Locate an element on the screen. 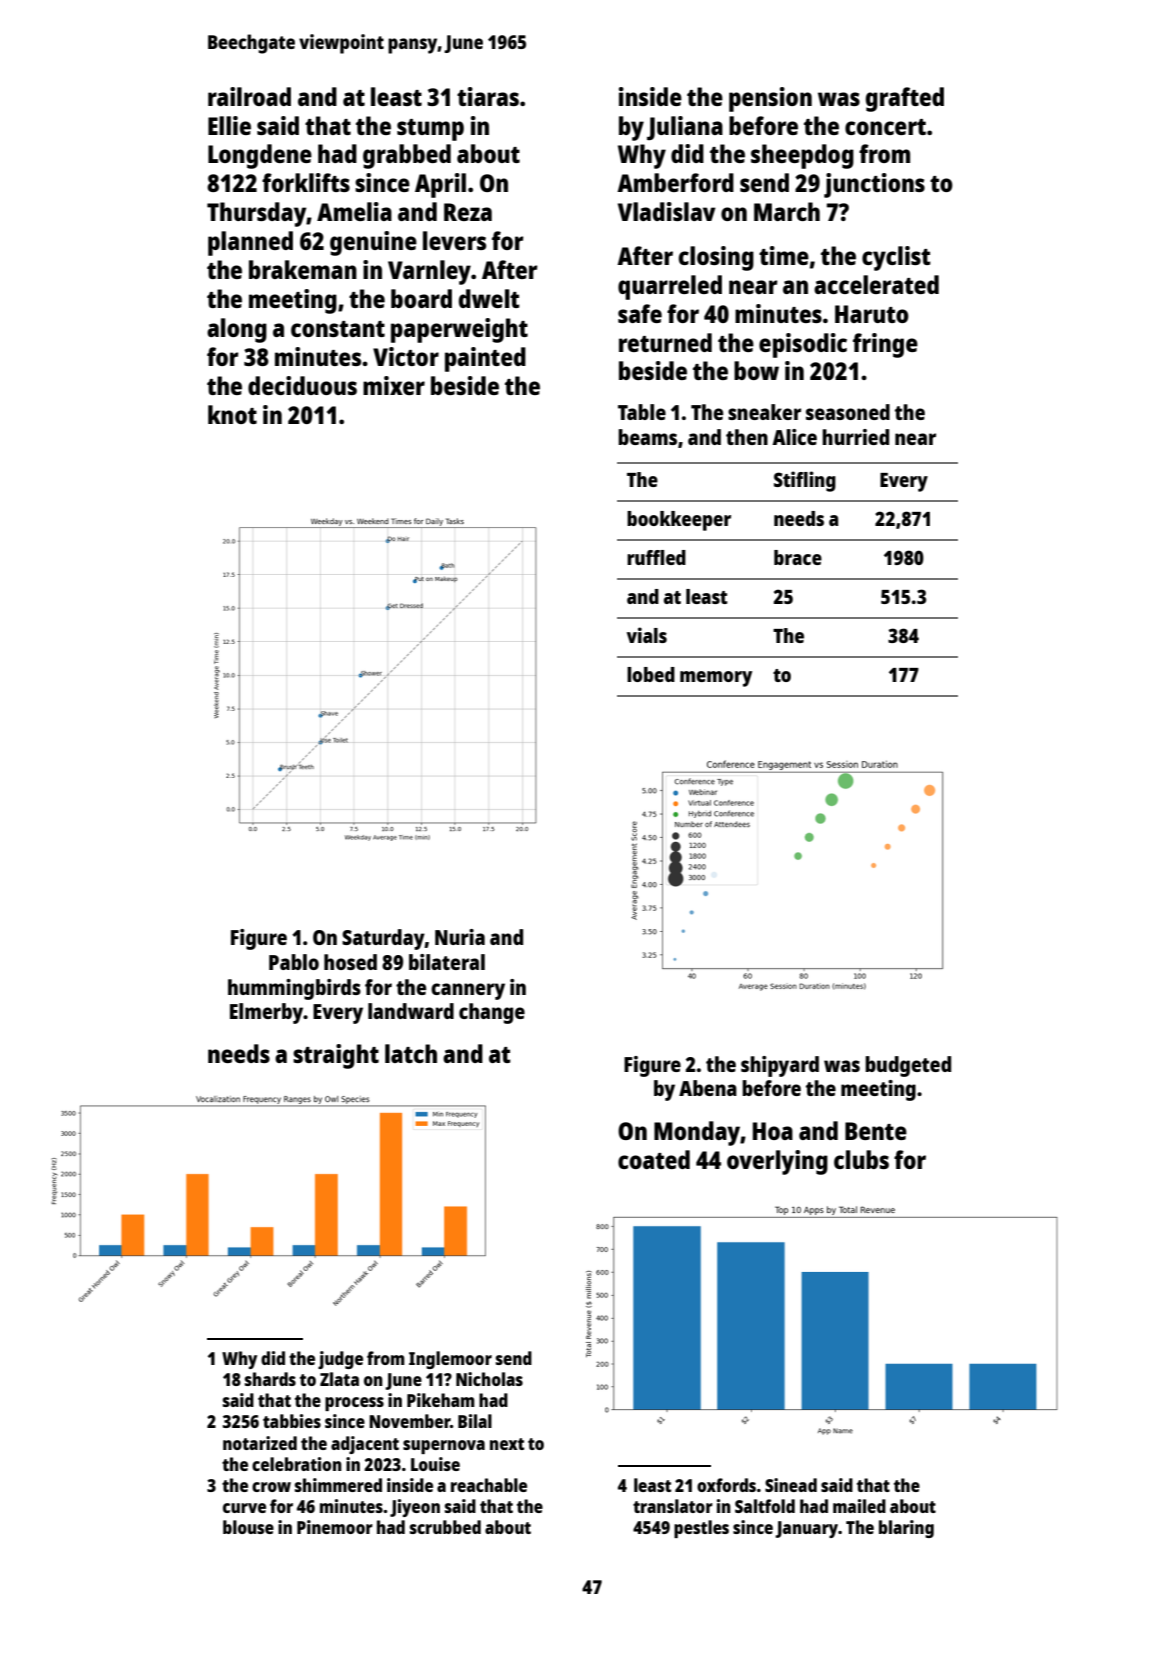 This screenshot has width=1165, height=1654. vials is located at coordinates (647, 635).
